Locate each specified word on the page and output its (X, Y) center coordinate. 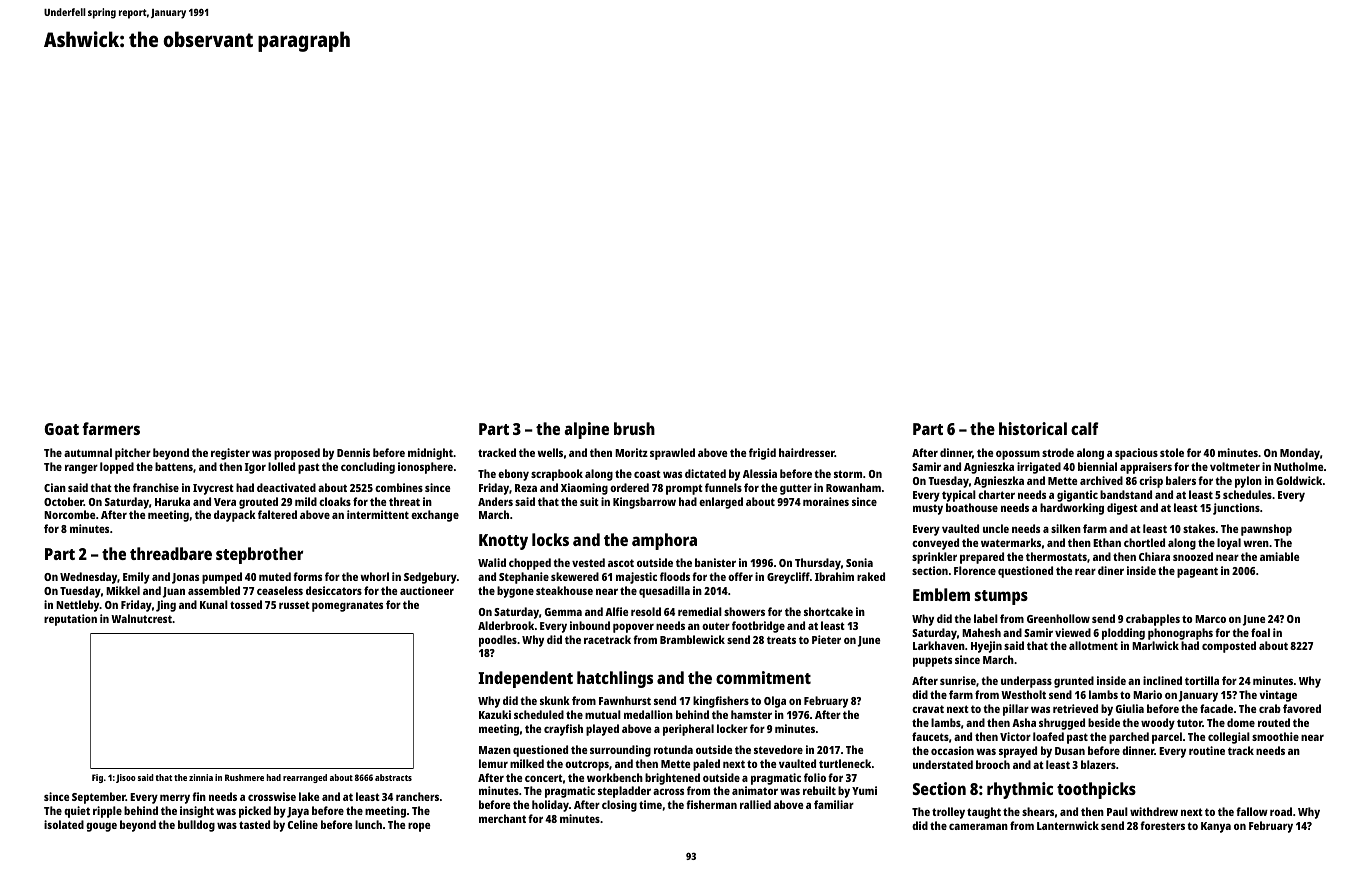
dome (1241, 722)
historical (1033, 428)
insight (197, 812)
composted (1229, 647)
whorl (374, 576)
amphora (664, 541)
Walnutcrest (141, 618)
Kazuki (495, 714)
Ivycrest (213, 489)
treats (781, 640)
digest (1122, 509)
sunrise (958, 680)
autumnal (88, 452)
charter (996, 494)
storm (848, 474)
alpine (586, 430)
